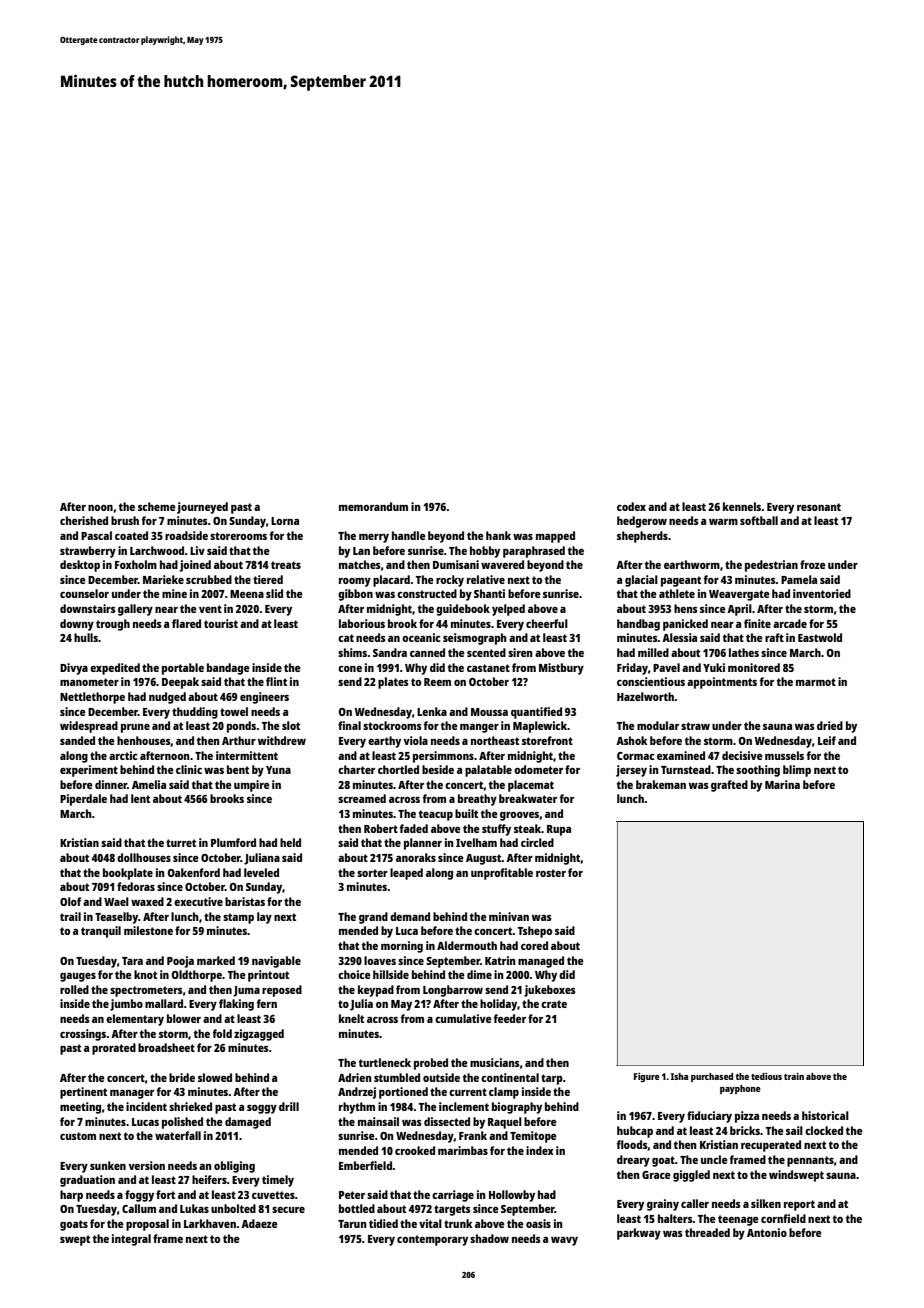 This document has width=924, height=1308. Describe the element at coordinates (782, 784) in the document. I see `Marina` at that location.
